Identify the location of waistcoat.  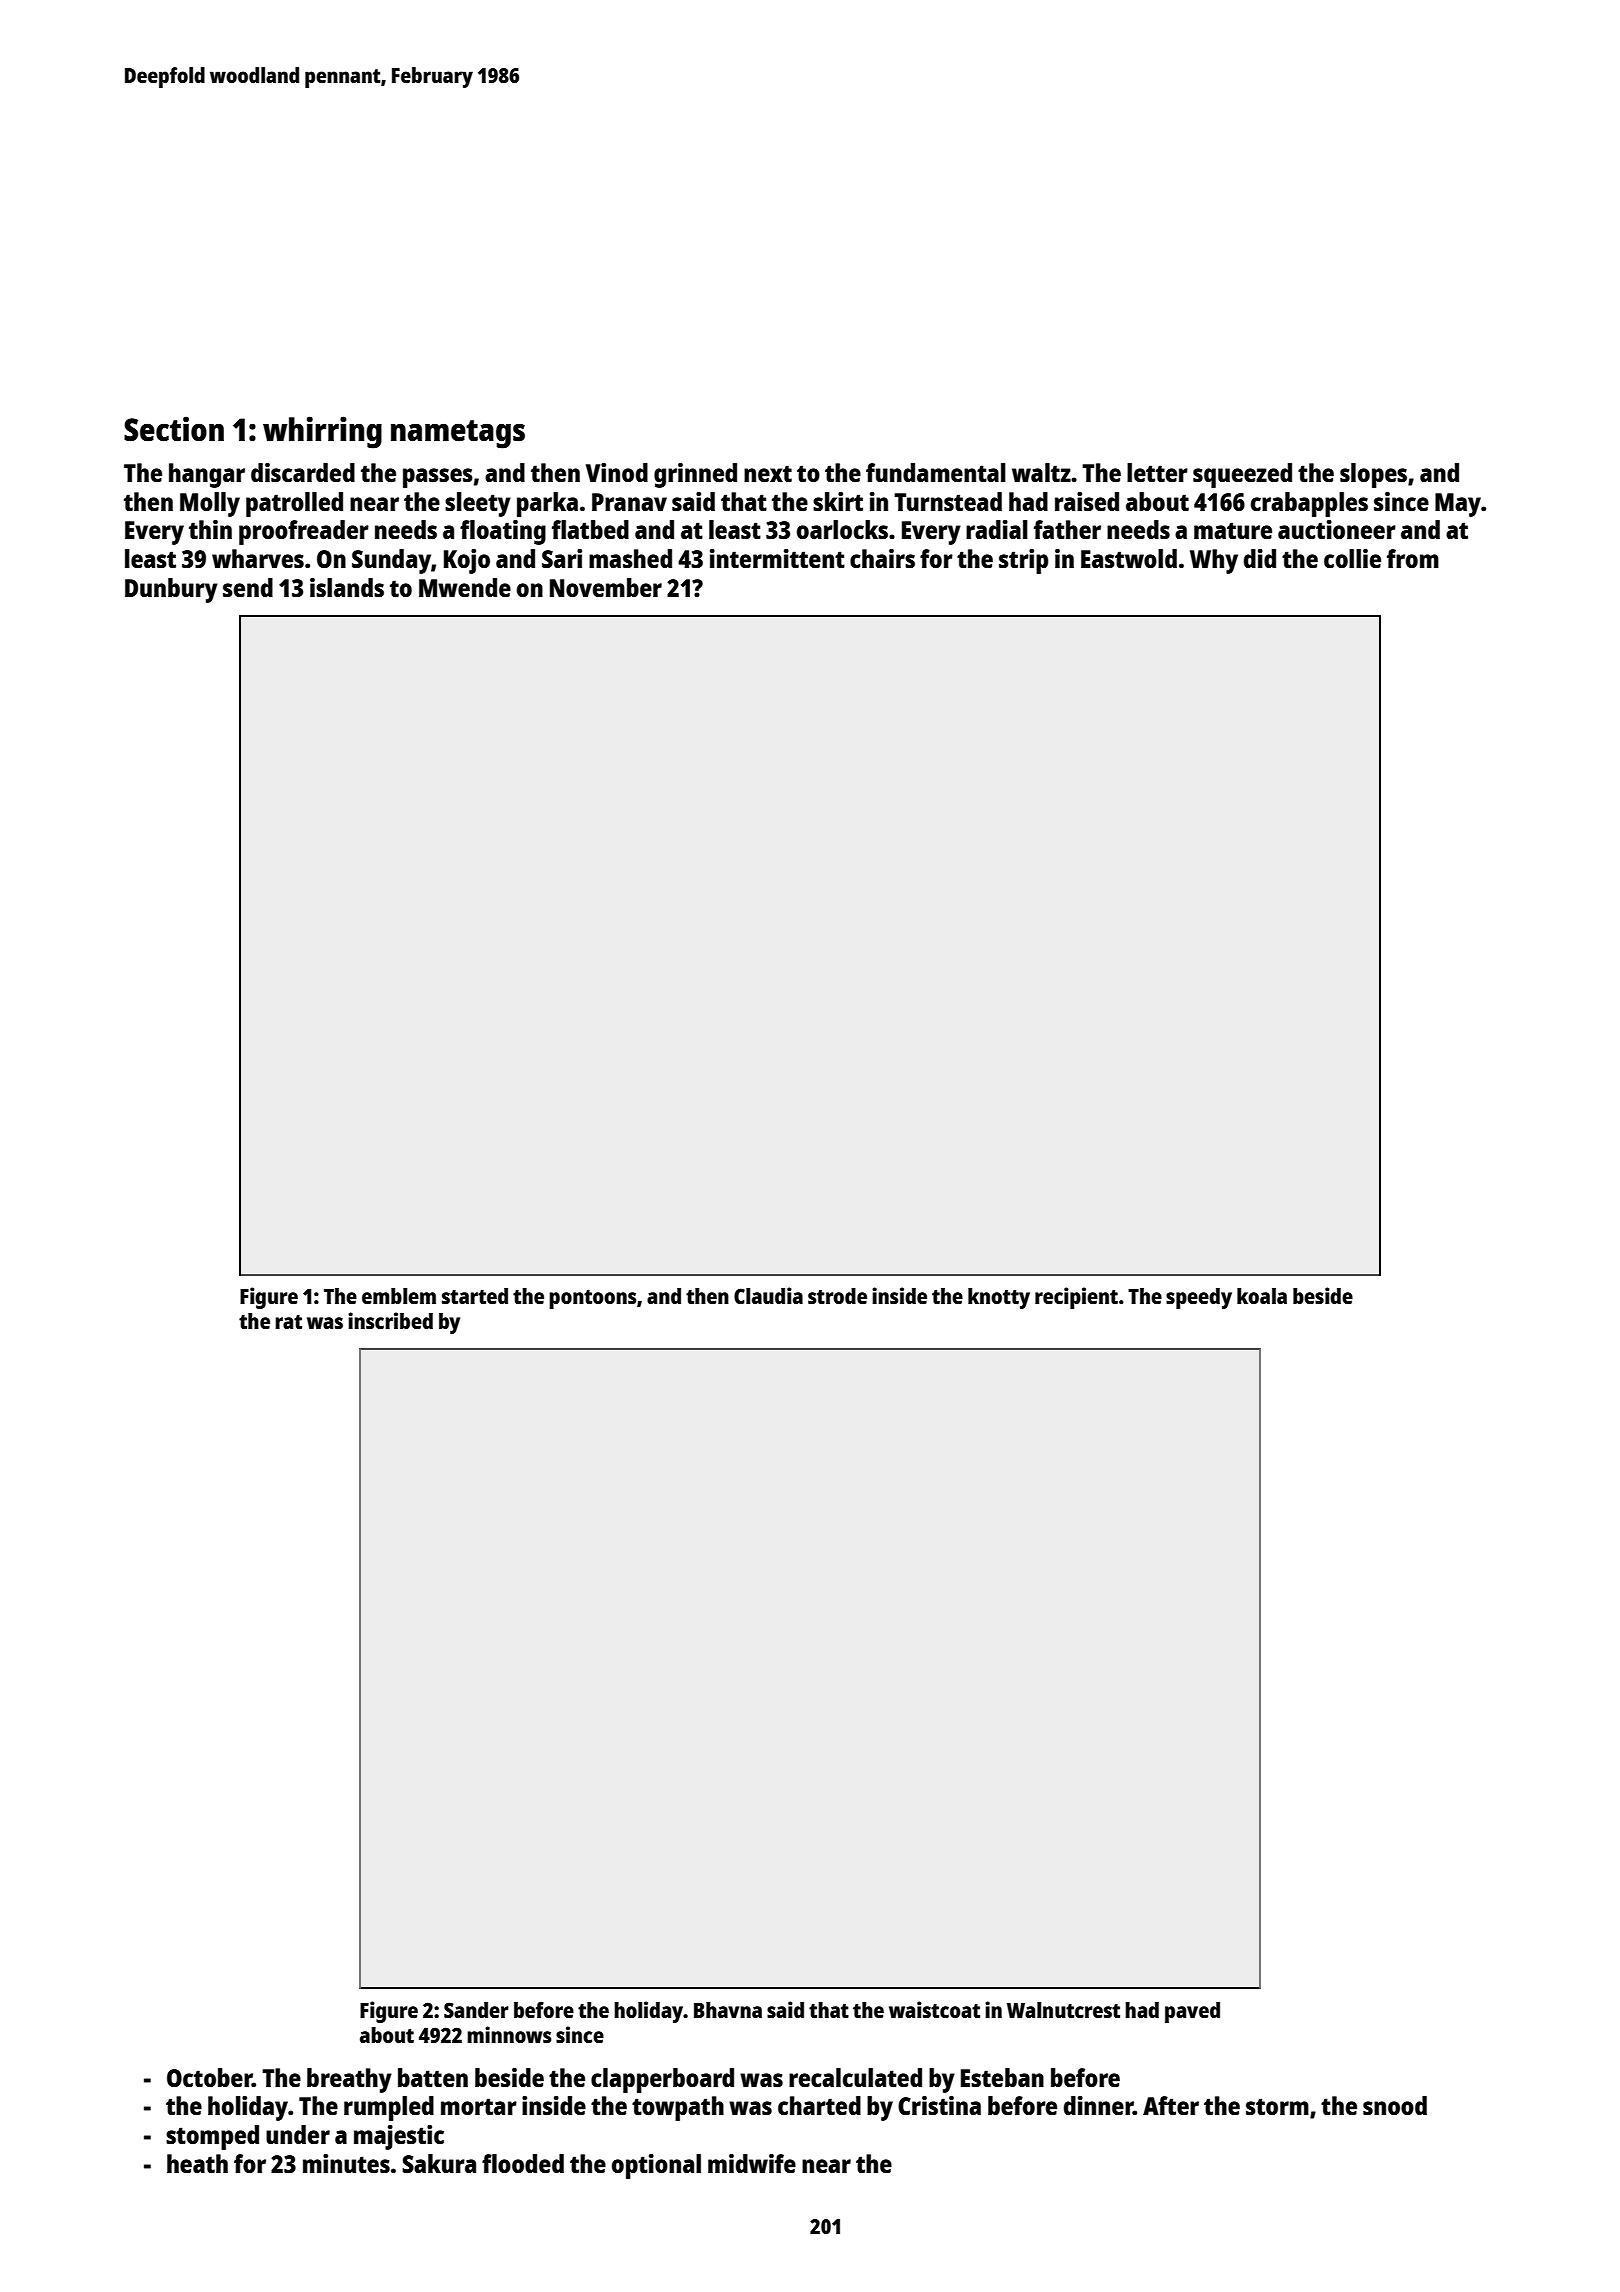
(934, 2009).
